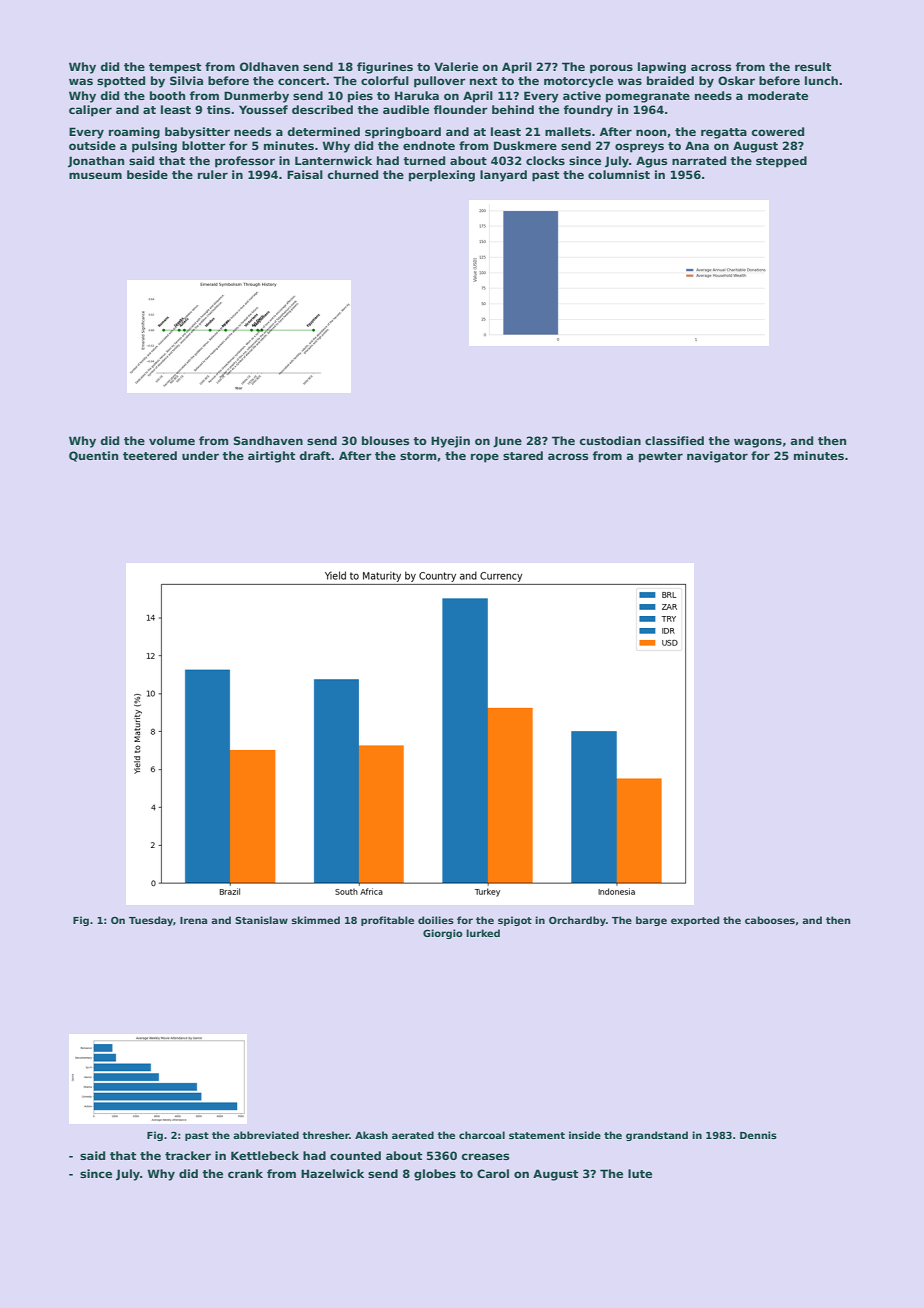 The image size is (924, 1308). Describe the element at coordinates (193, 920) in the screenshot. I see `Irena` at that location.
